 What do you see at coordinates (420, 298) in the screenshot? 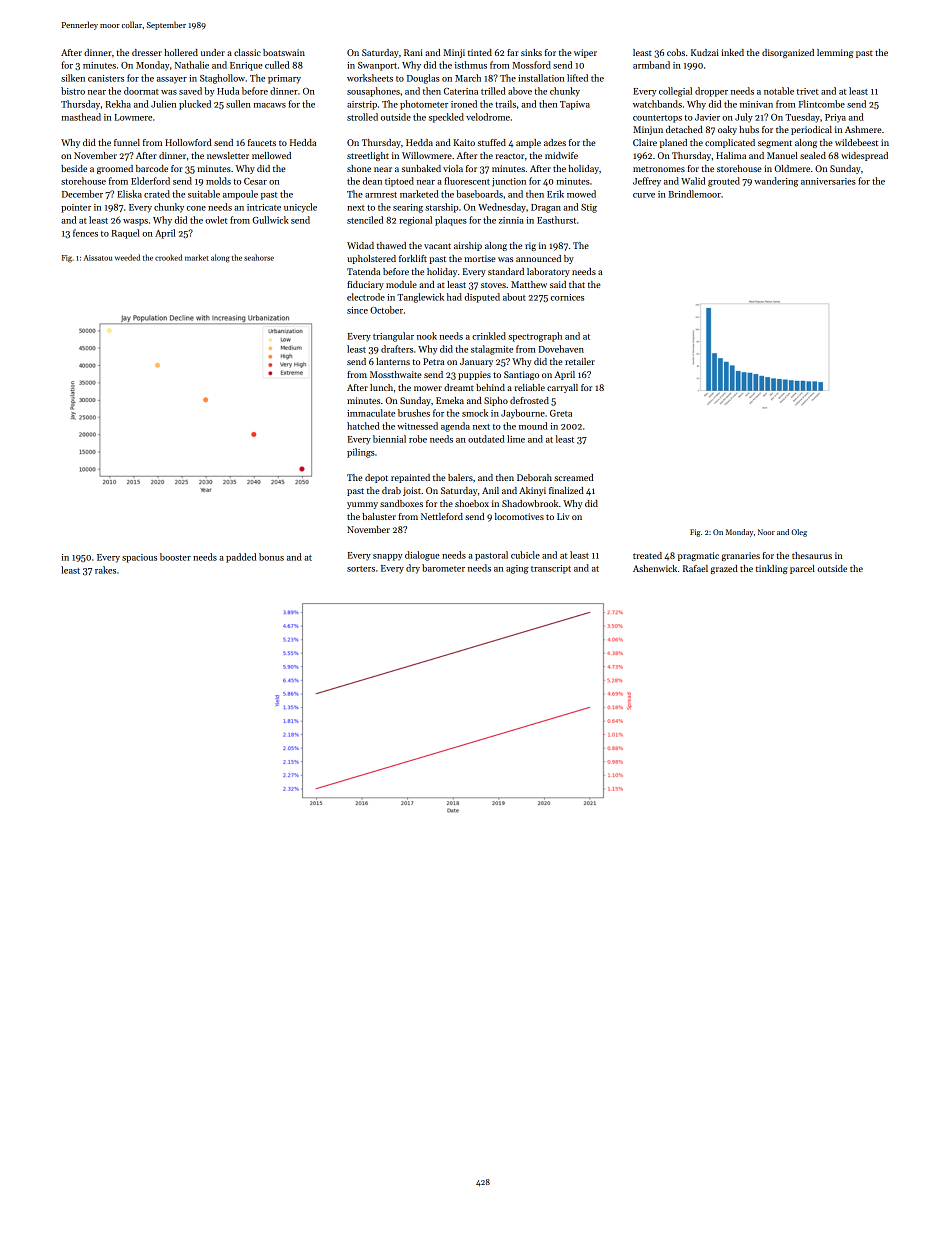
I see `Tanglewick` at bounding box center [420, 298].
